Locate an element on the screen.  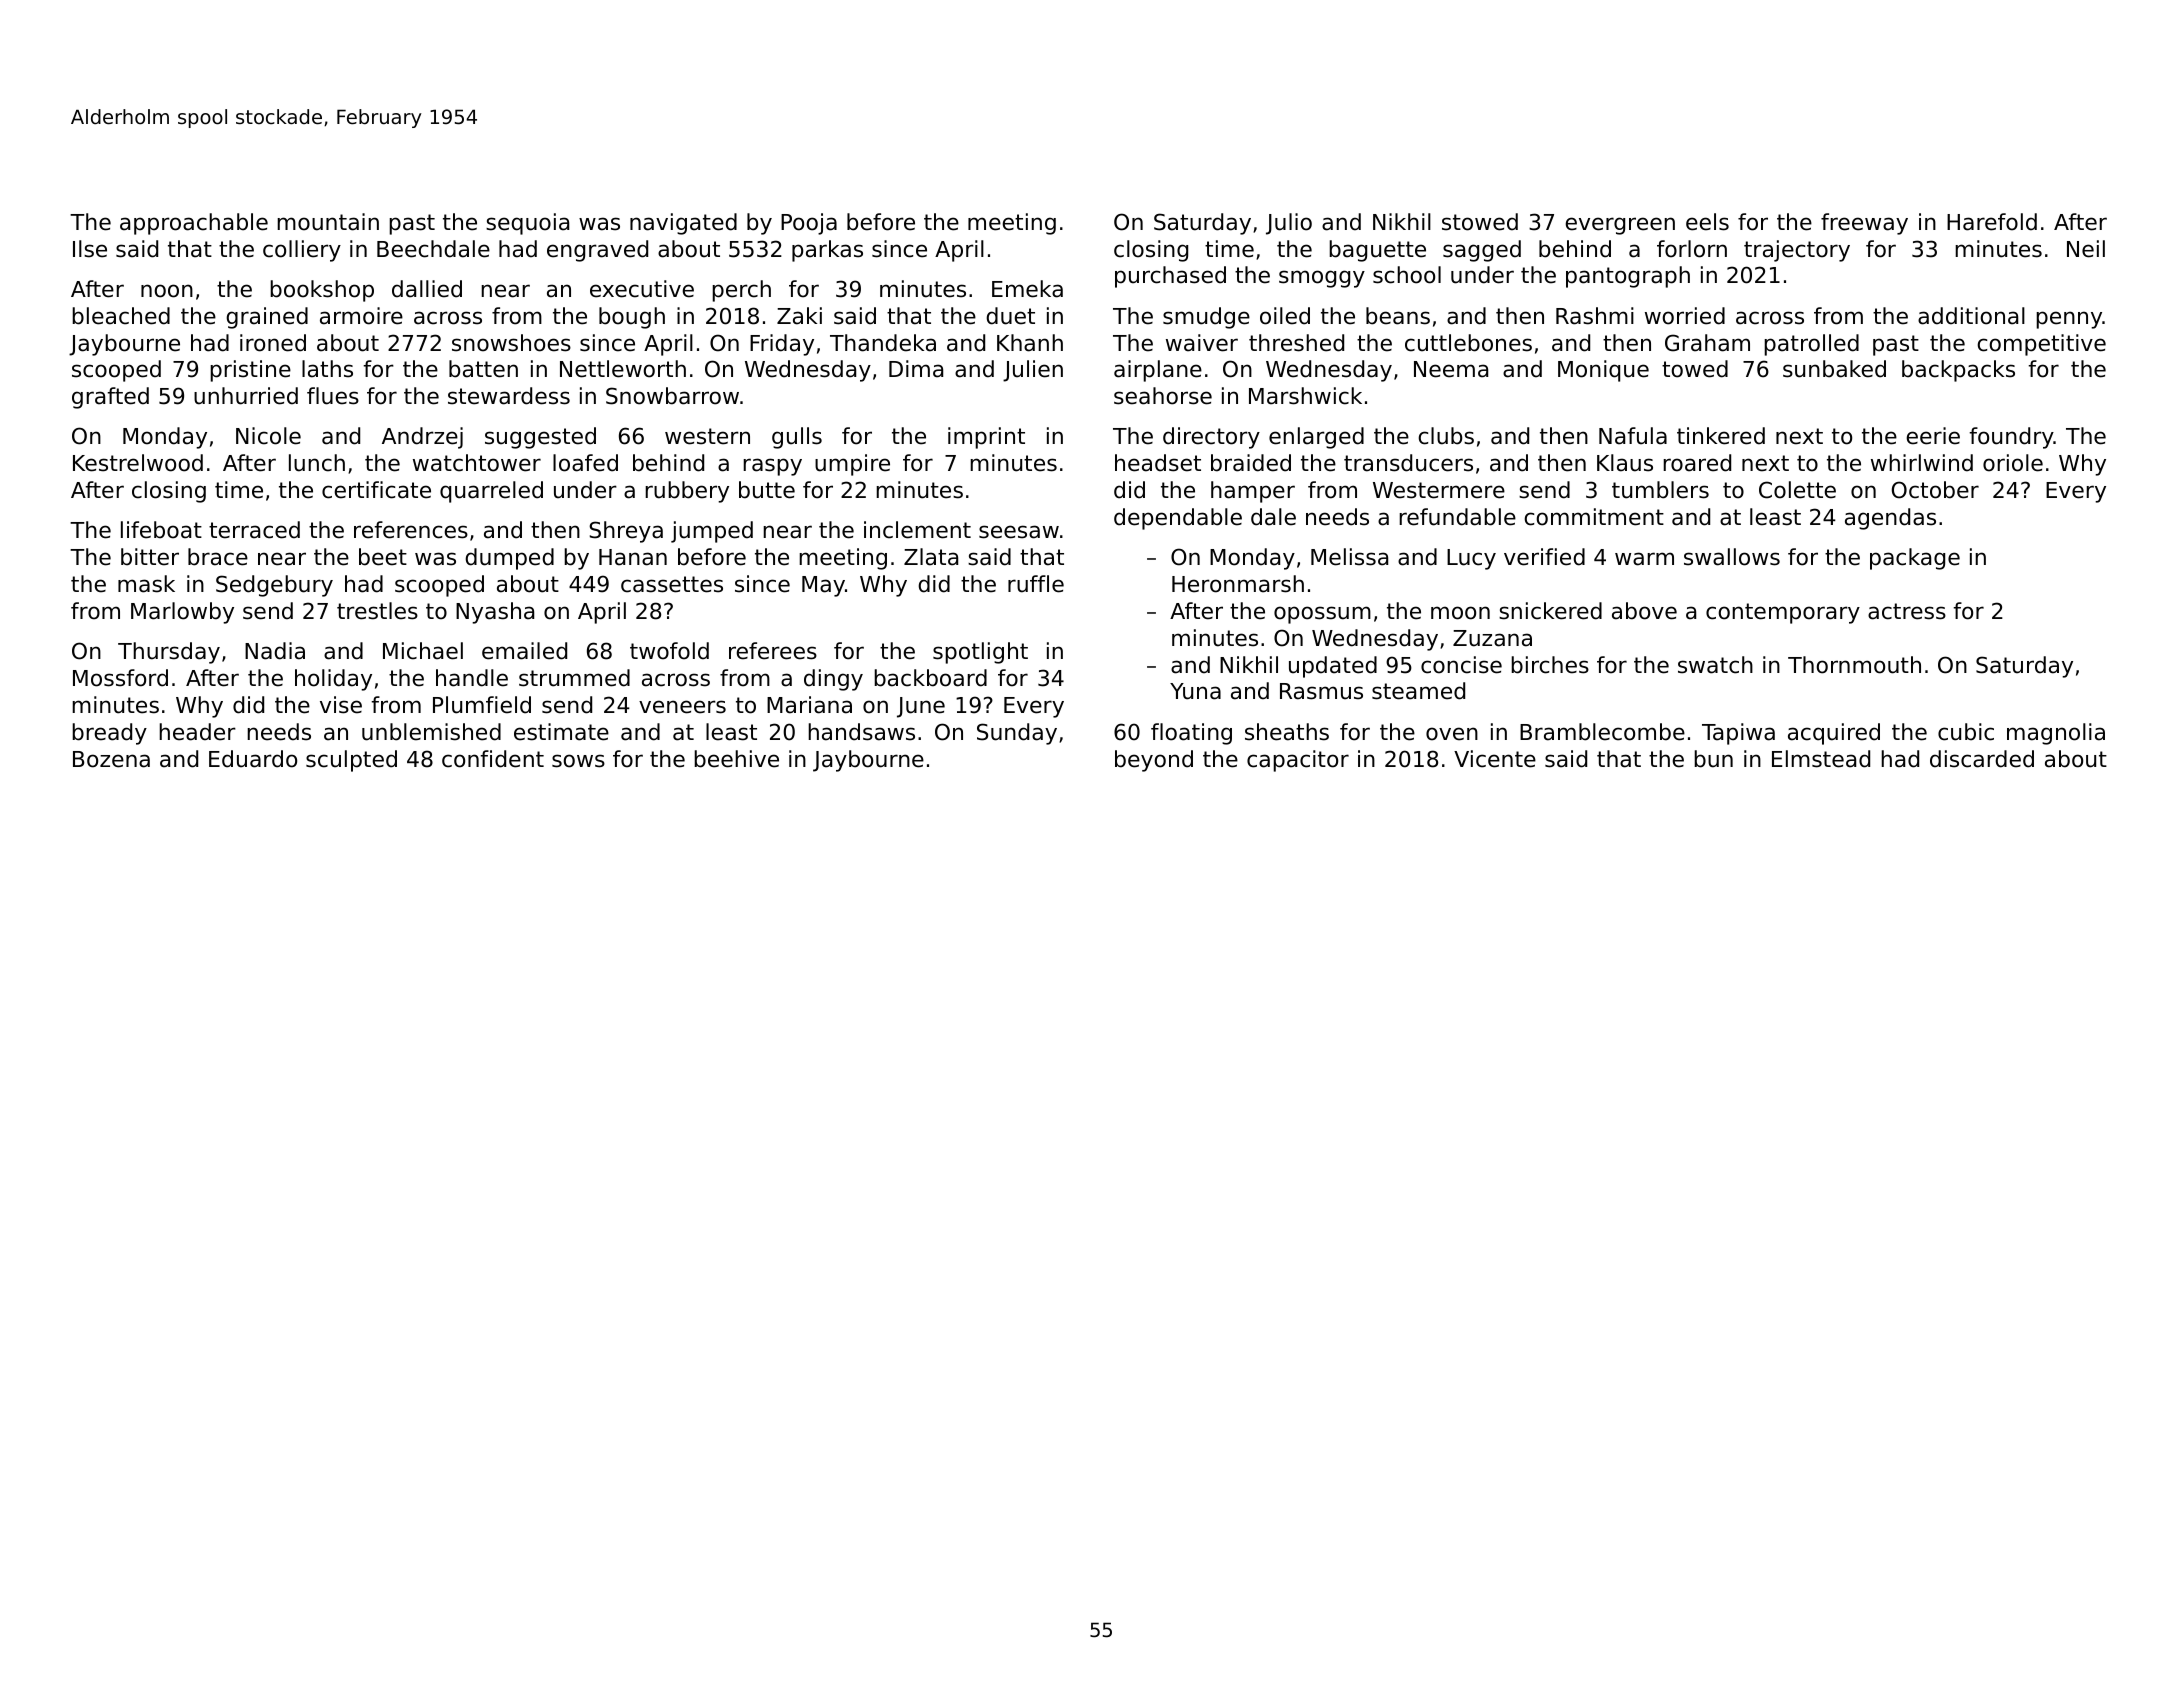
capacitor is located at coordinates (1298, 761).
